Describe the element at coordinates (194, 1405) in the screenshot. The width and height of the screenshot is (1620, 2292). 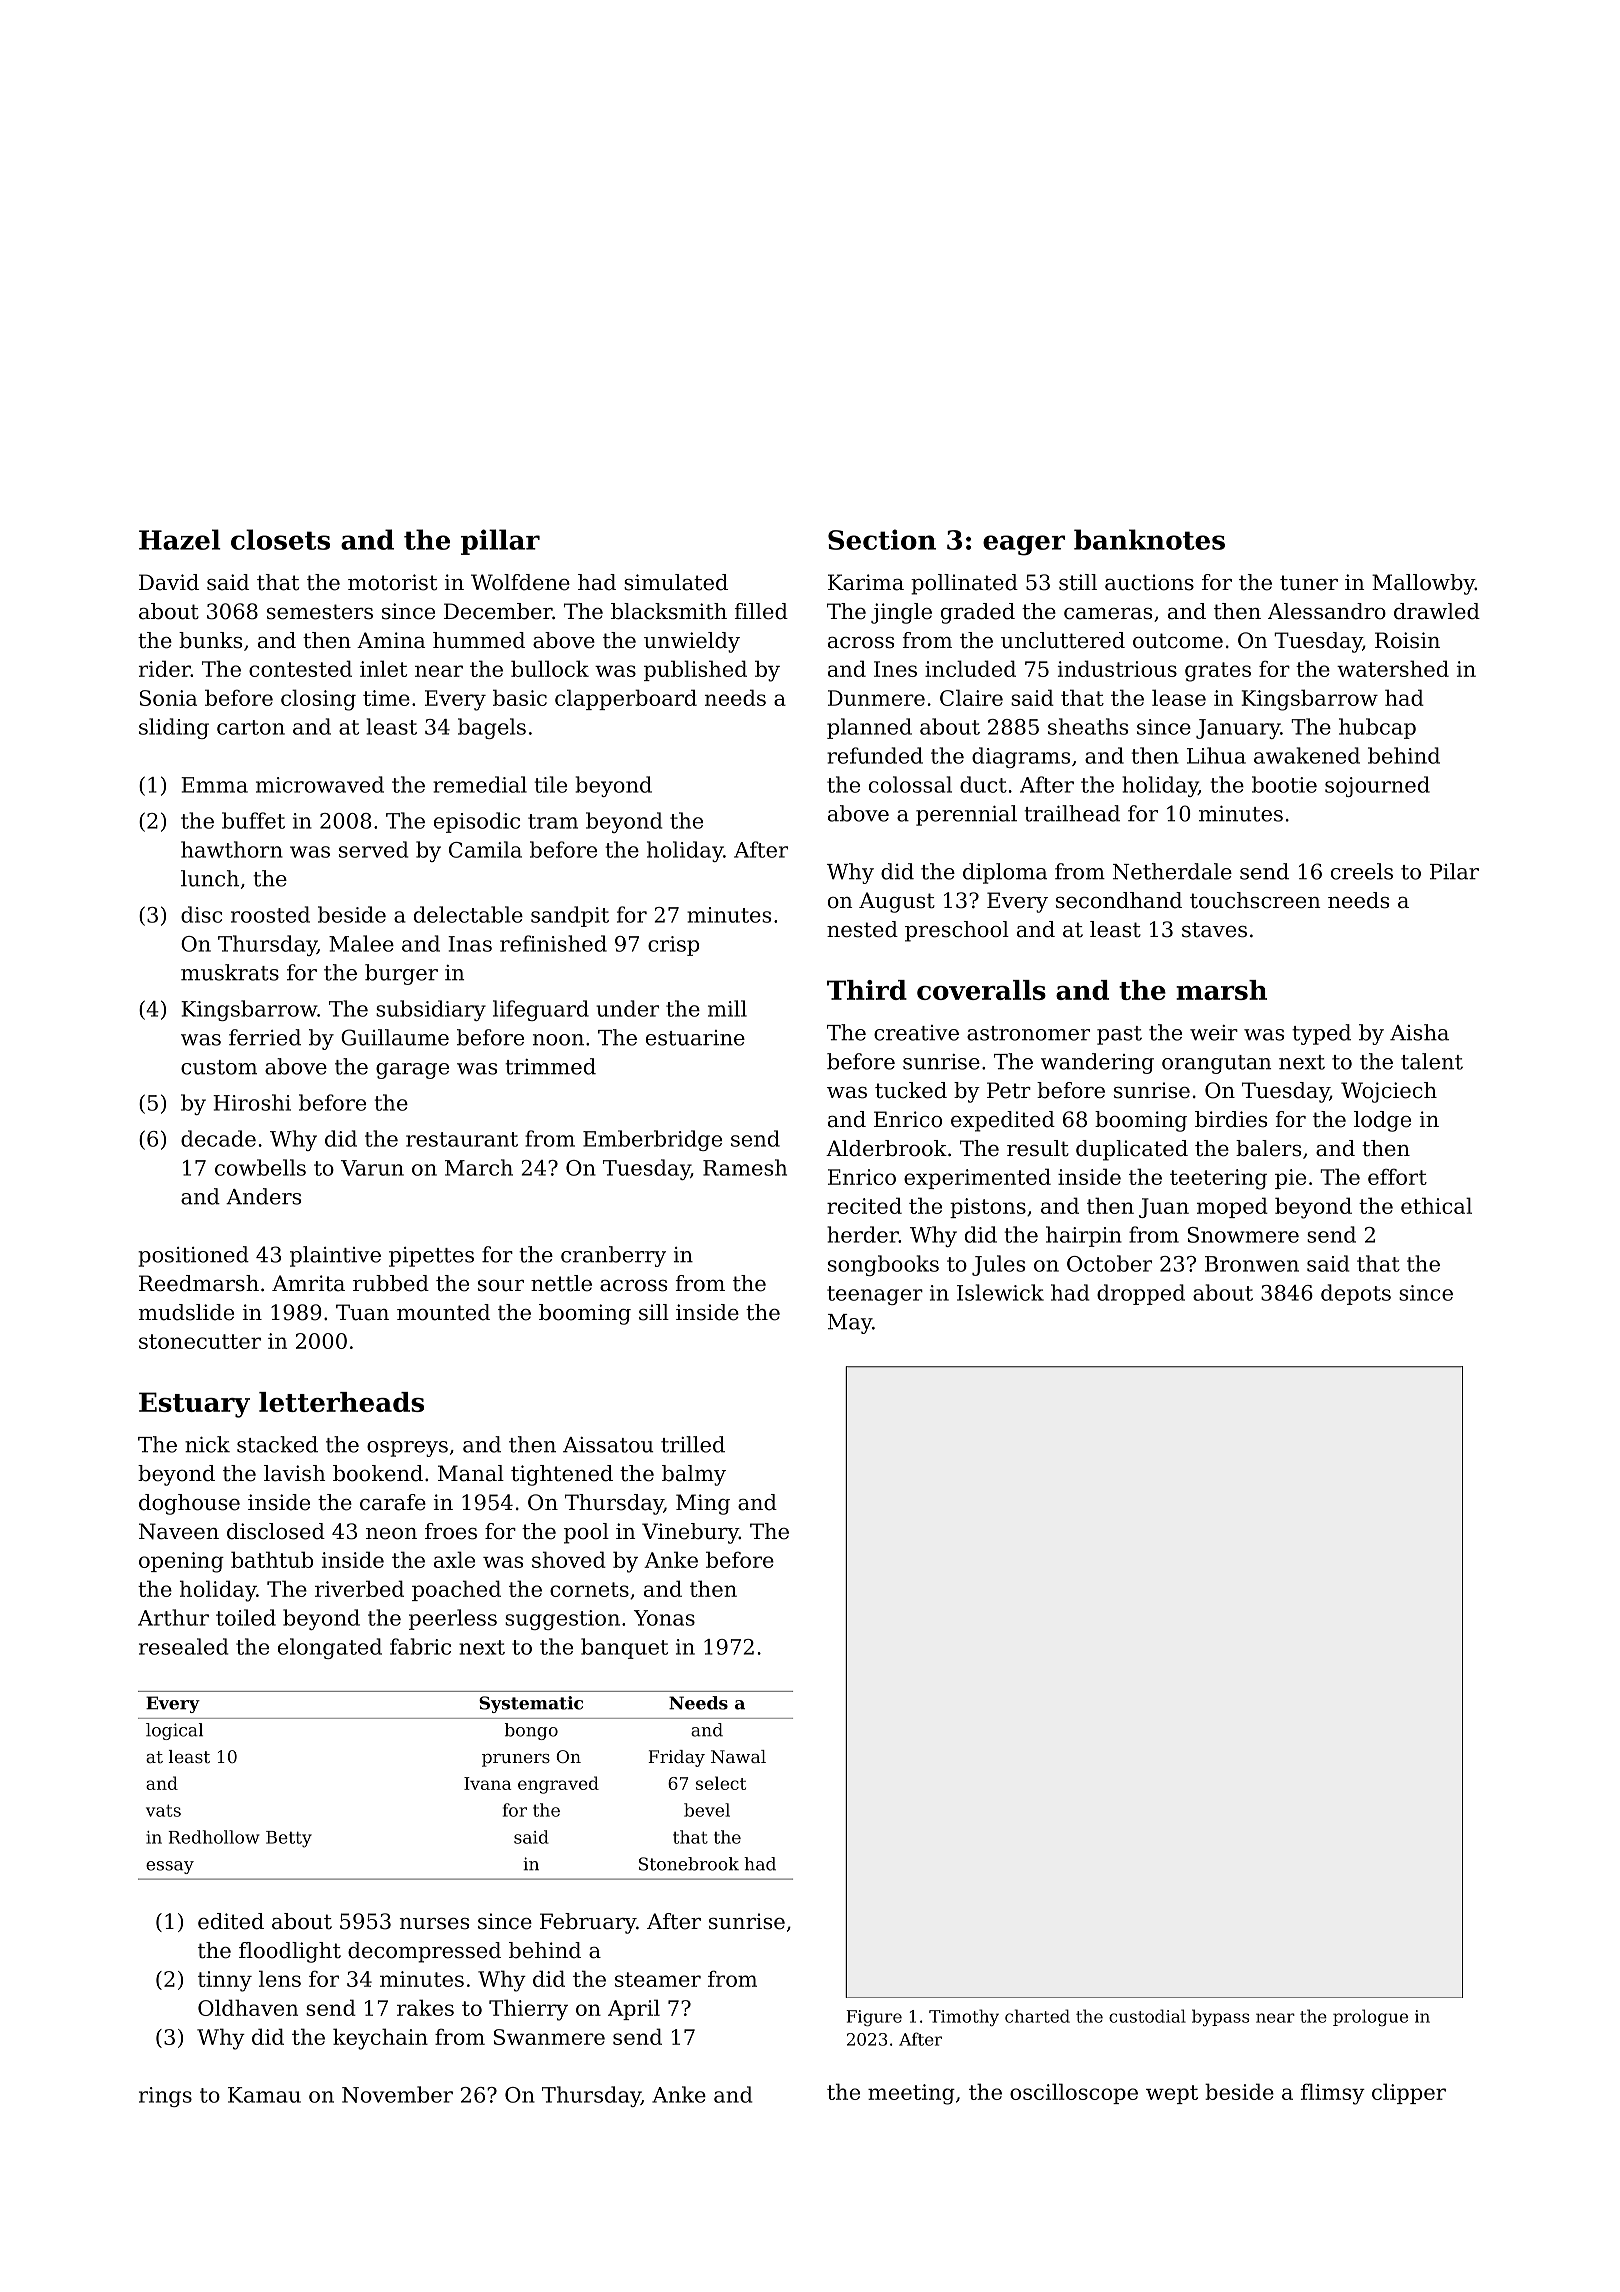
I see `Estuary` at that location.
